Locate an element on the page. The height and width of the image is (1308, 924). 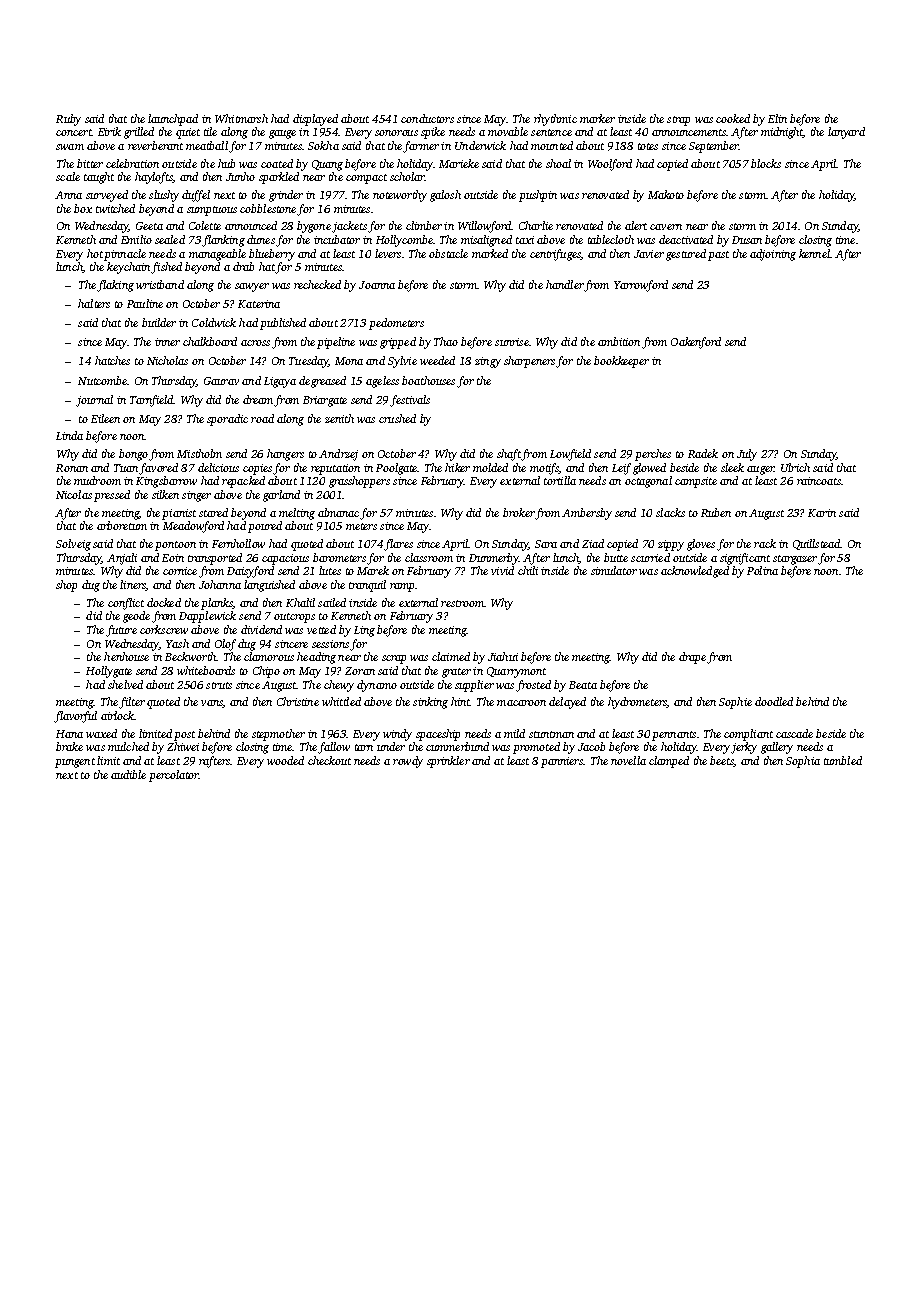
Sophia is located at coordinates (803, 762).
